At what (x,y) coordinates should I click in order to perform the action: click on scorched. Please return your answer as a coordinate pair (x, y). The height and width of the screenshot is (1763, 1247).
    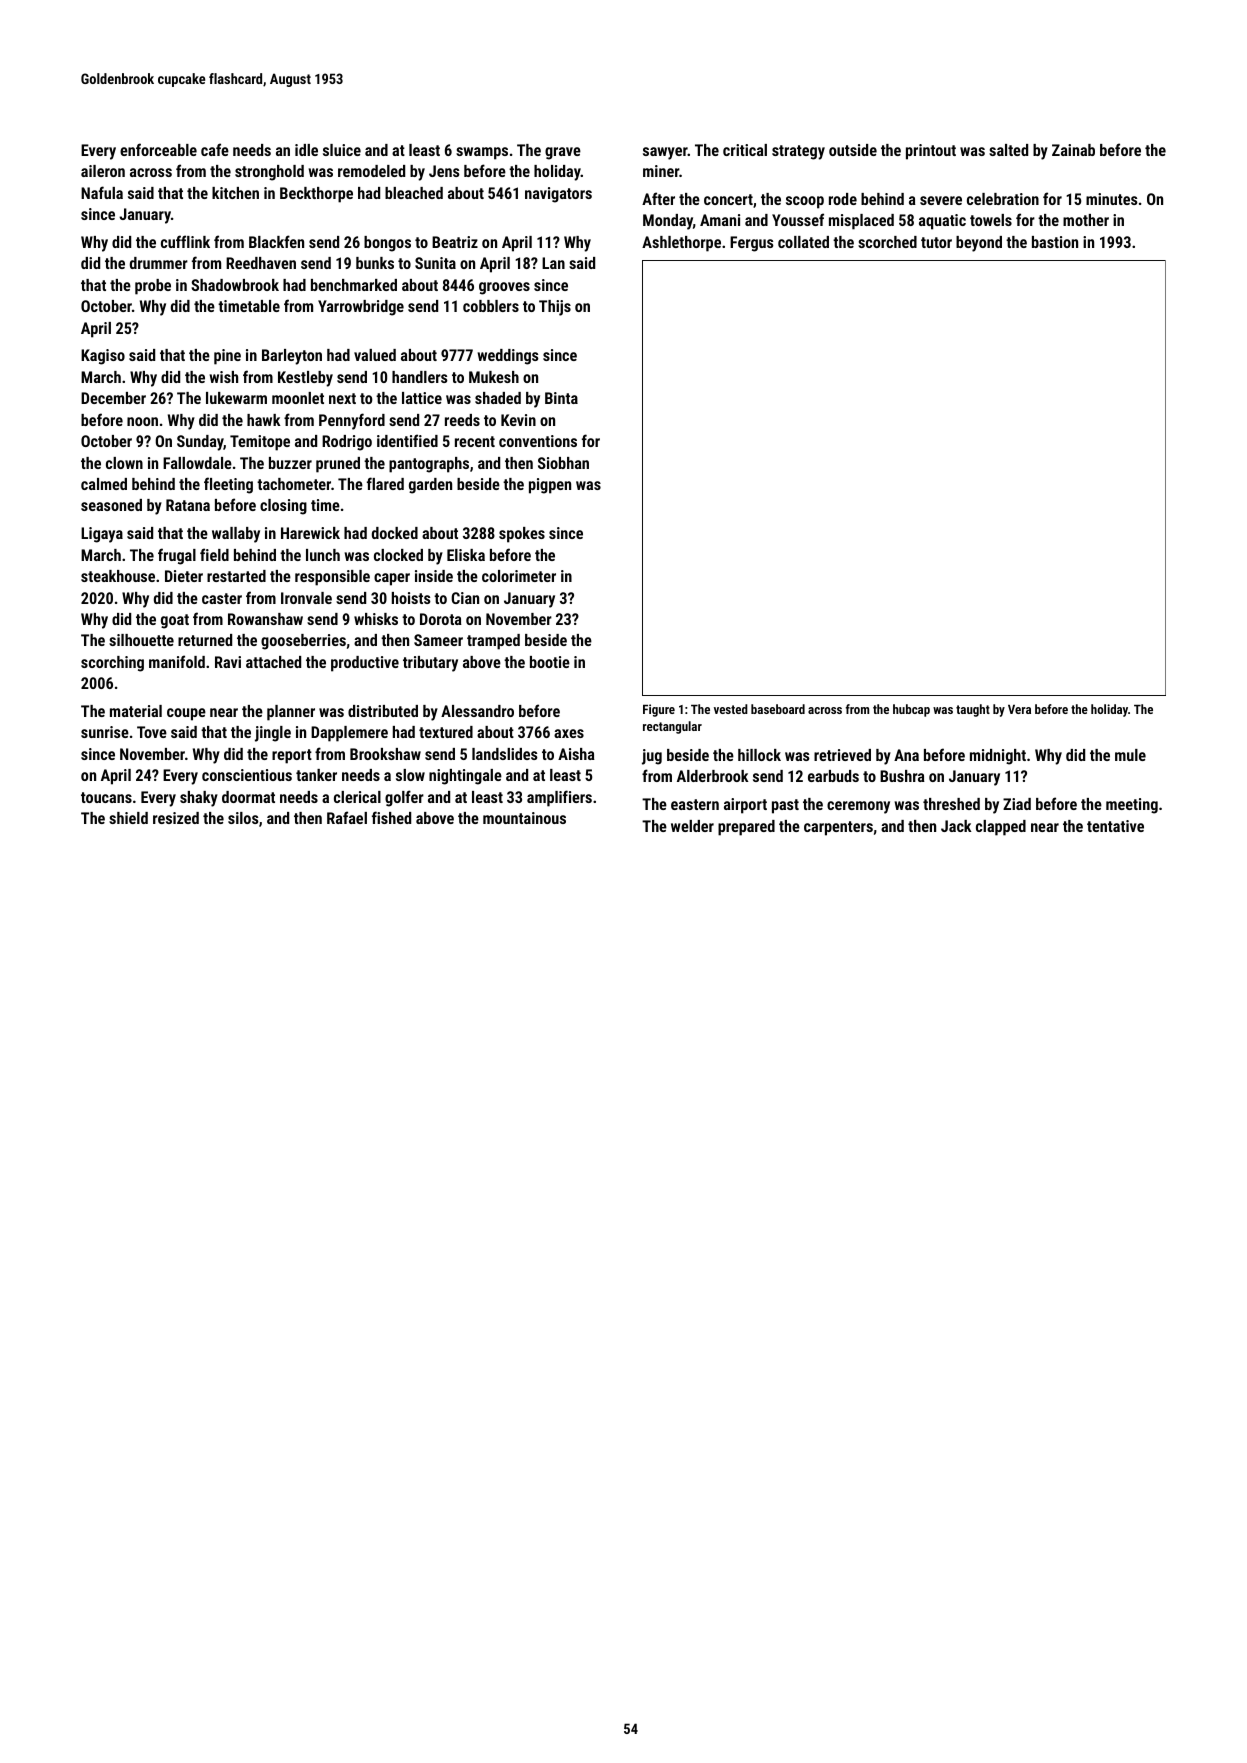
    Looking at the image, I should click on (887, 242).
